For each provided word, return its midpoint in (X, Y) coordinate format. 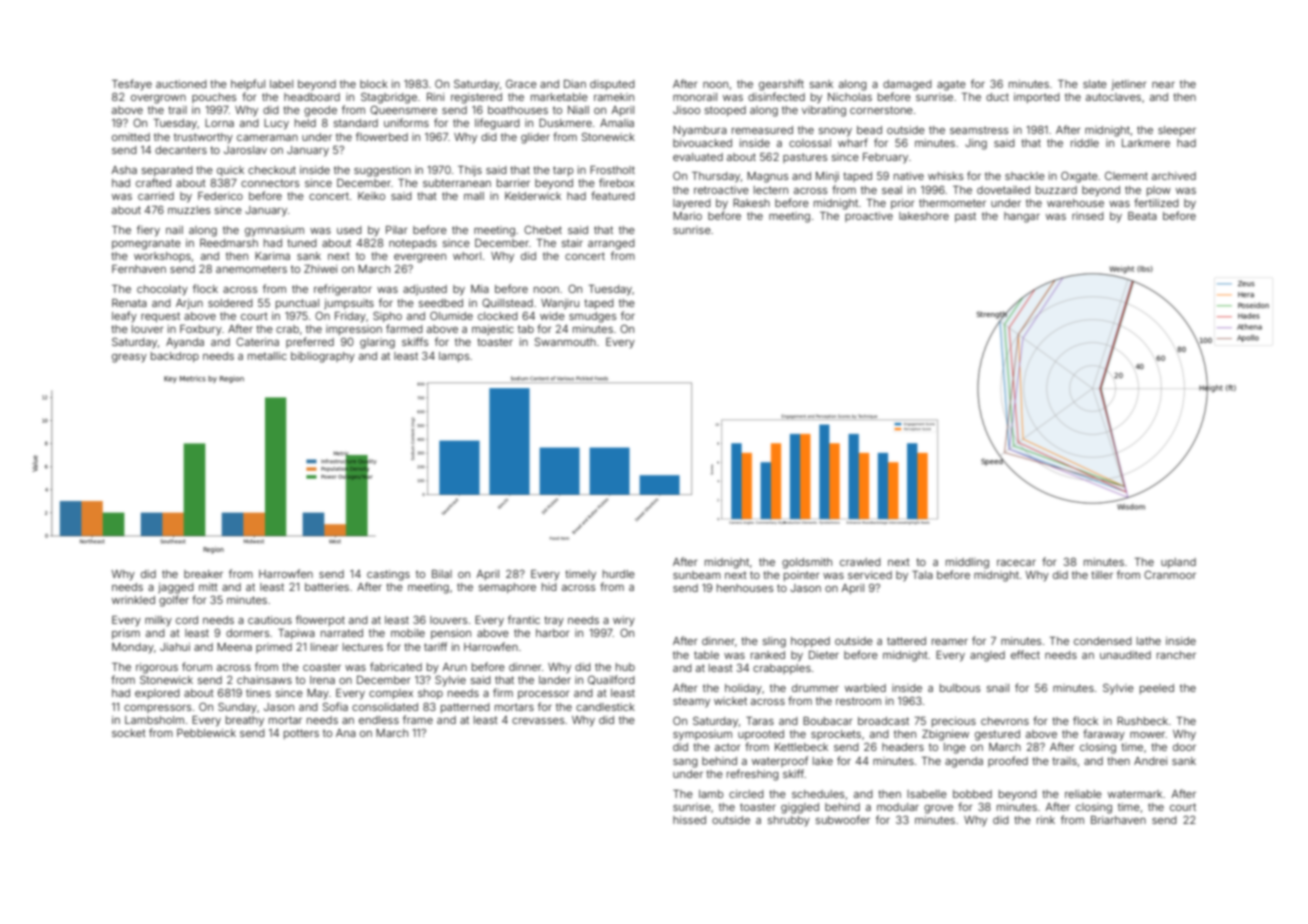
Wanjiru (560, 304)
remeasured (762, 130)
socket (129, 733)
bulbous (960, 688)
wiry (624, 621)
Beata (1142, 216)
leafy (124, 317)
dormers (248, 633)
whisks (946, 176)
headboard (312, 97)
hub (625, 667)
